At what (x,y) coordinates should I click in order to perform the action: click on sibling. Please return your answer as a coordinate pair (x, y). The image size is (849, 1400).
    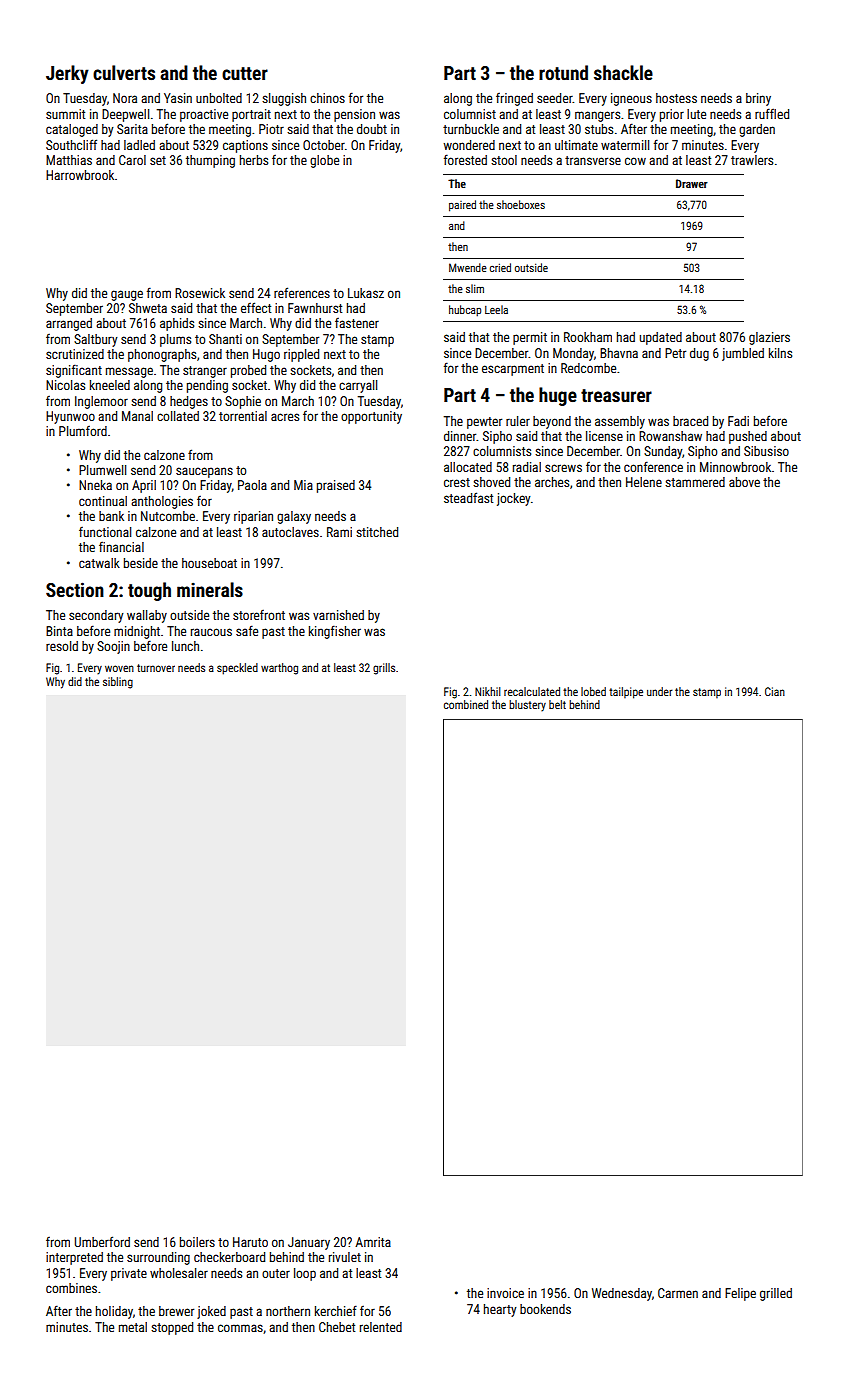
    Looking at the image, I should click on (118, 683).
